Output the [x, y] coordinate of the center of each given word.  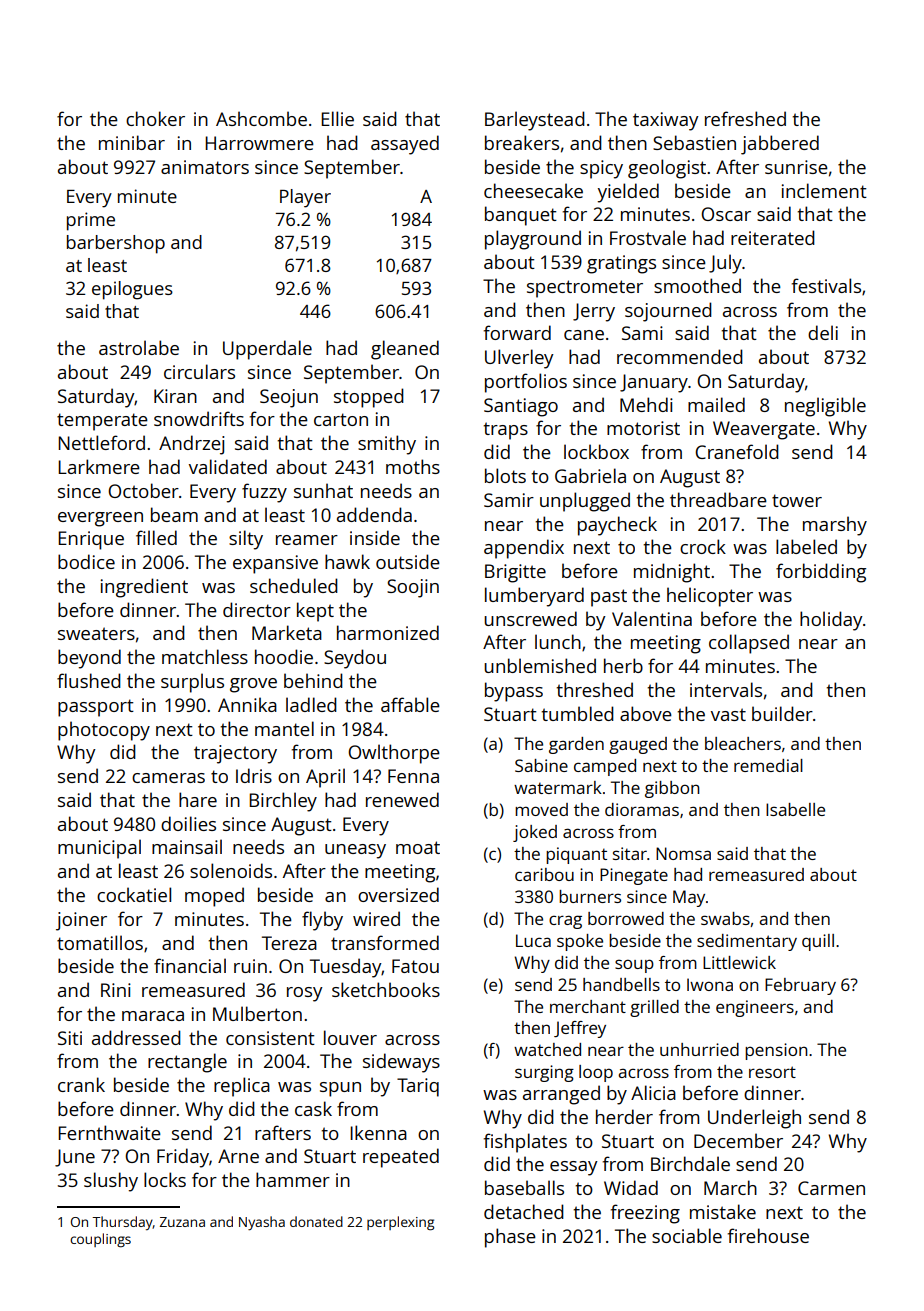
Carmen [831, 1188]
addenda [374, 514]
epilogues [132, 290]
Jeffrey [580, 1029]
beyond [89, 659]
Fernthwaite [109, 1132]
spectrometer [585, 289]
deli [823, 332]
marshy [835, 526]
